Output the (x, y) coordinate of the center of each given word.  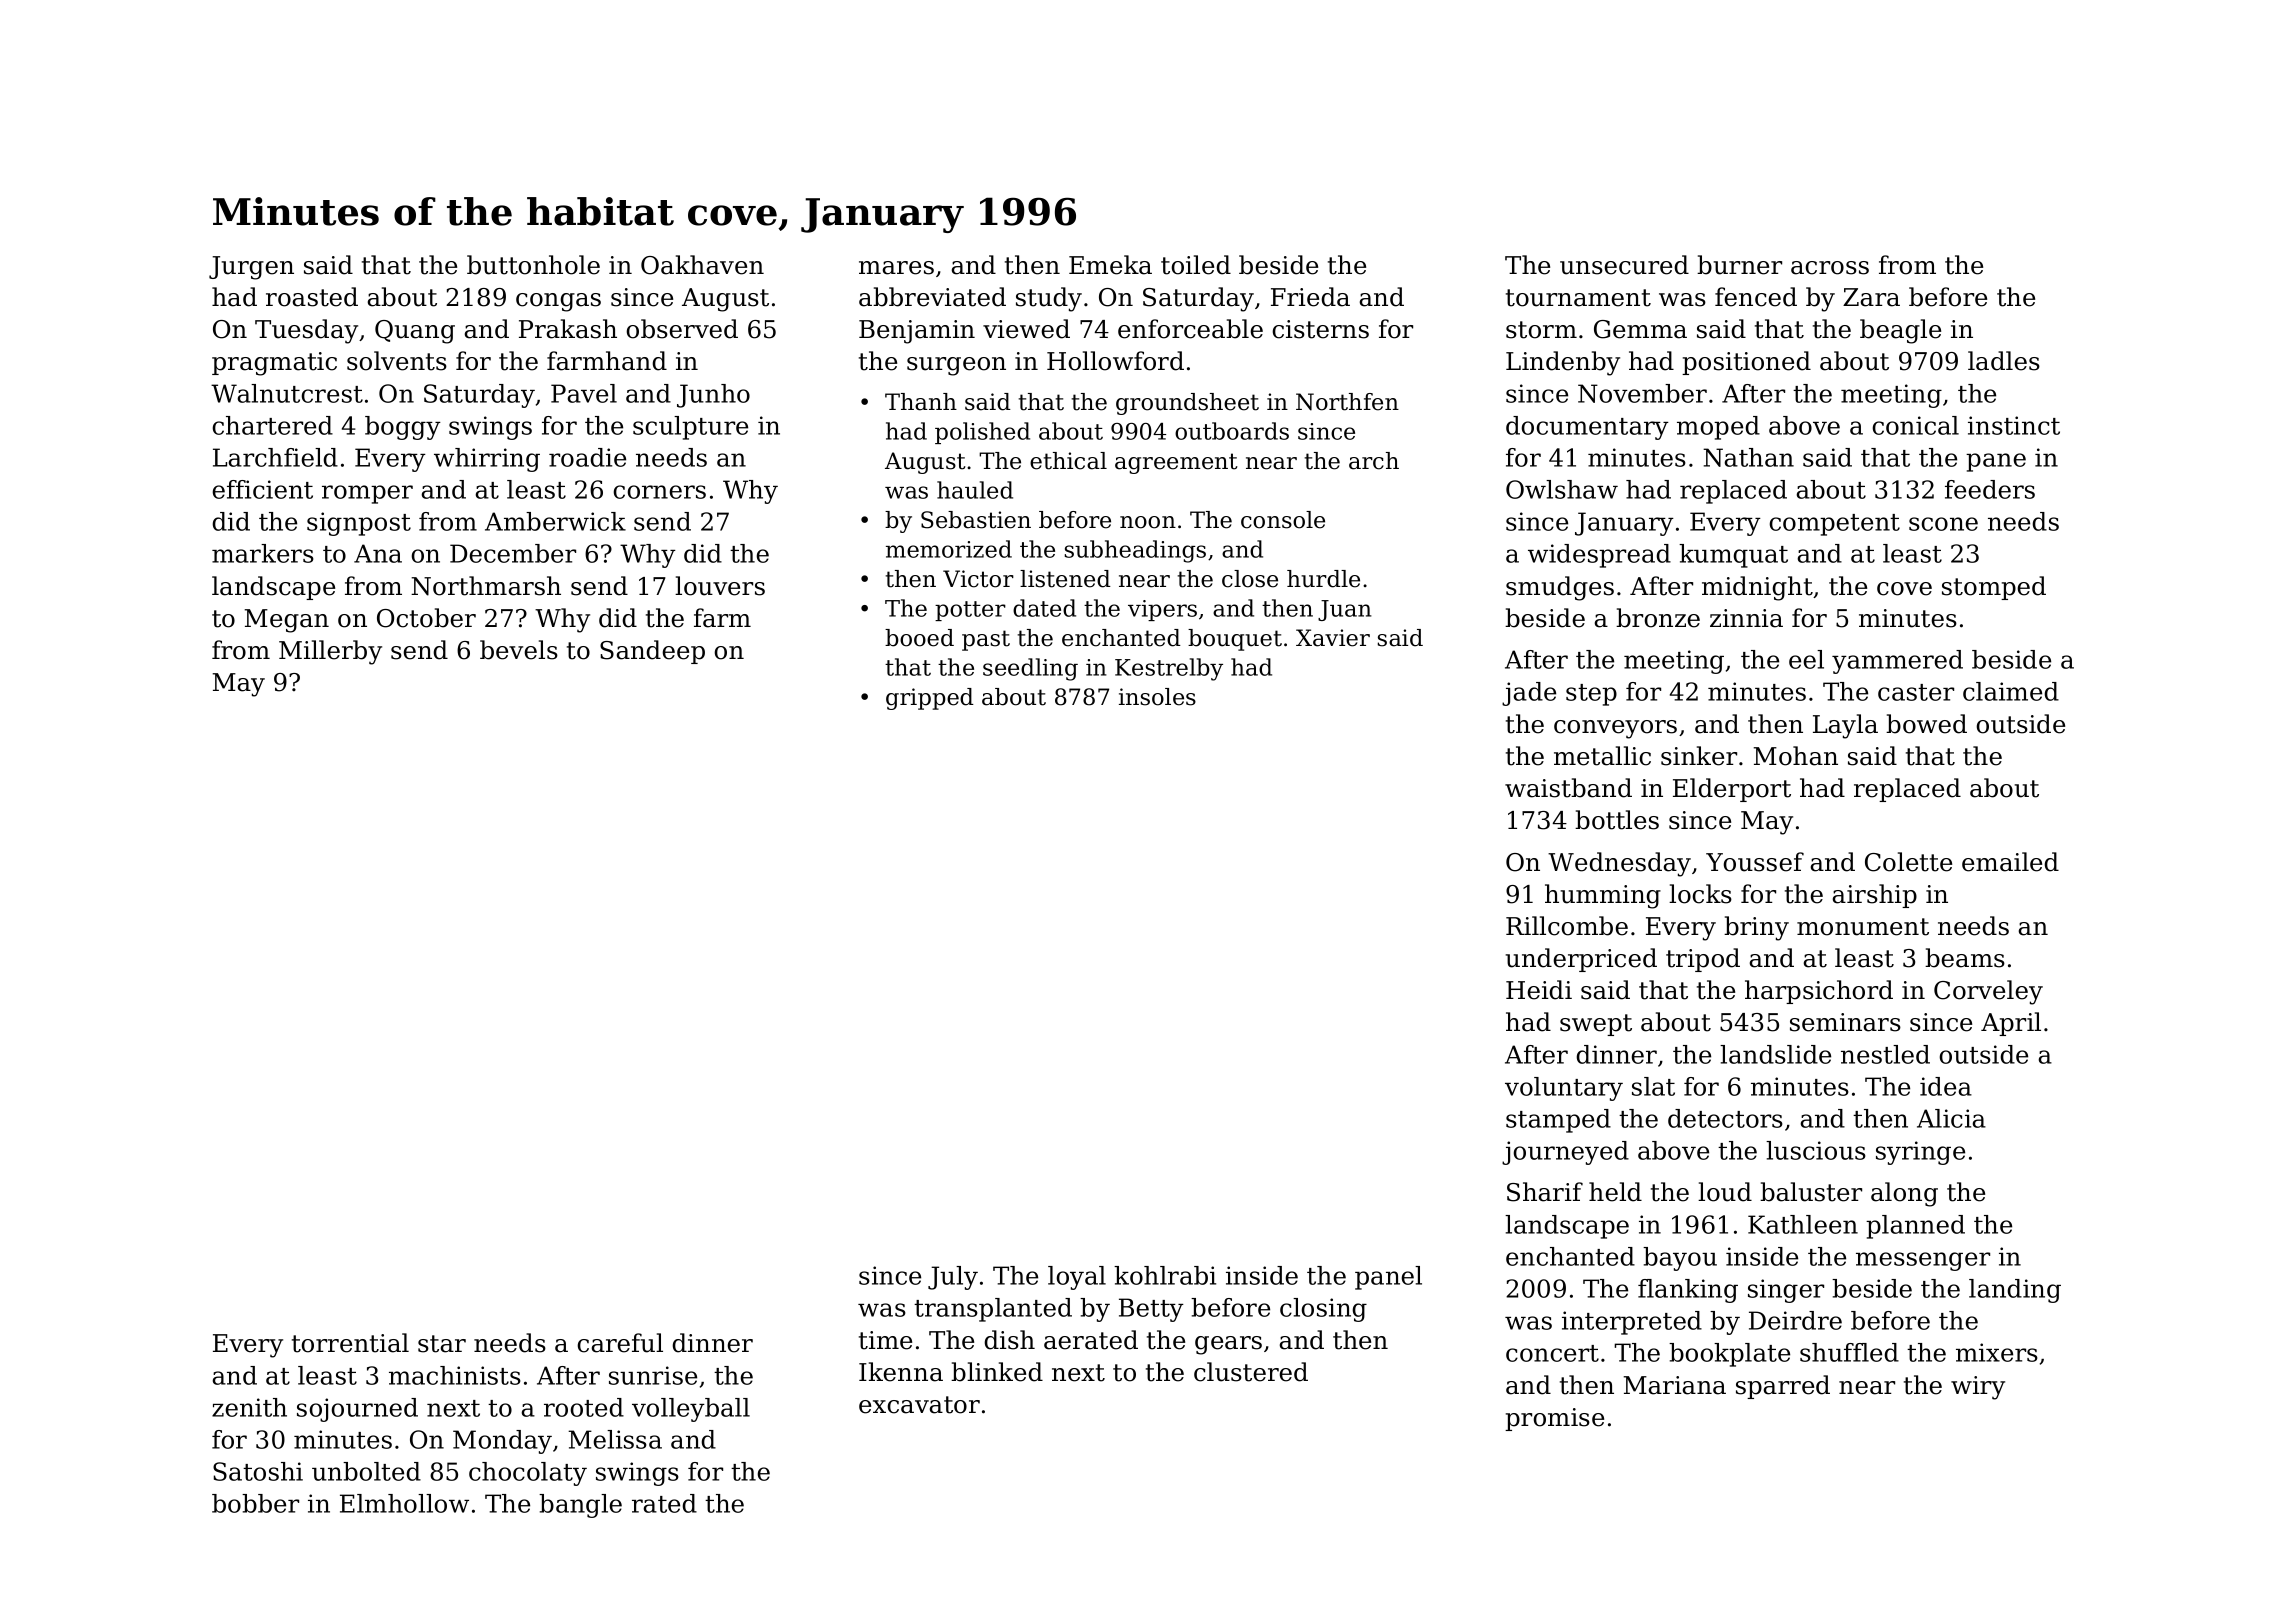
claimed (2011, 691)
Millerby (330, 652)
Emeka (1110, 265)
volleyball (691, 1410)
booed (919, 638)
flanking (1688, 1291)
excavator (919, 1405)
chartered (272, 425)
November (1642, 393)
